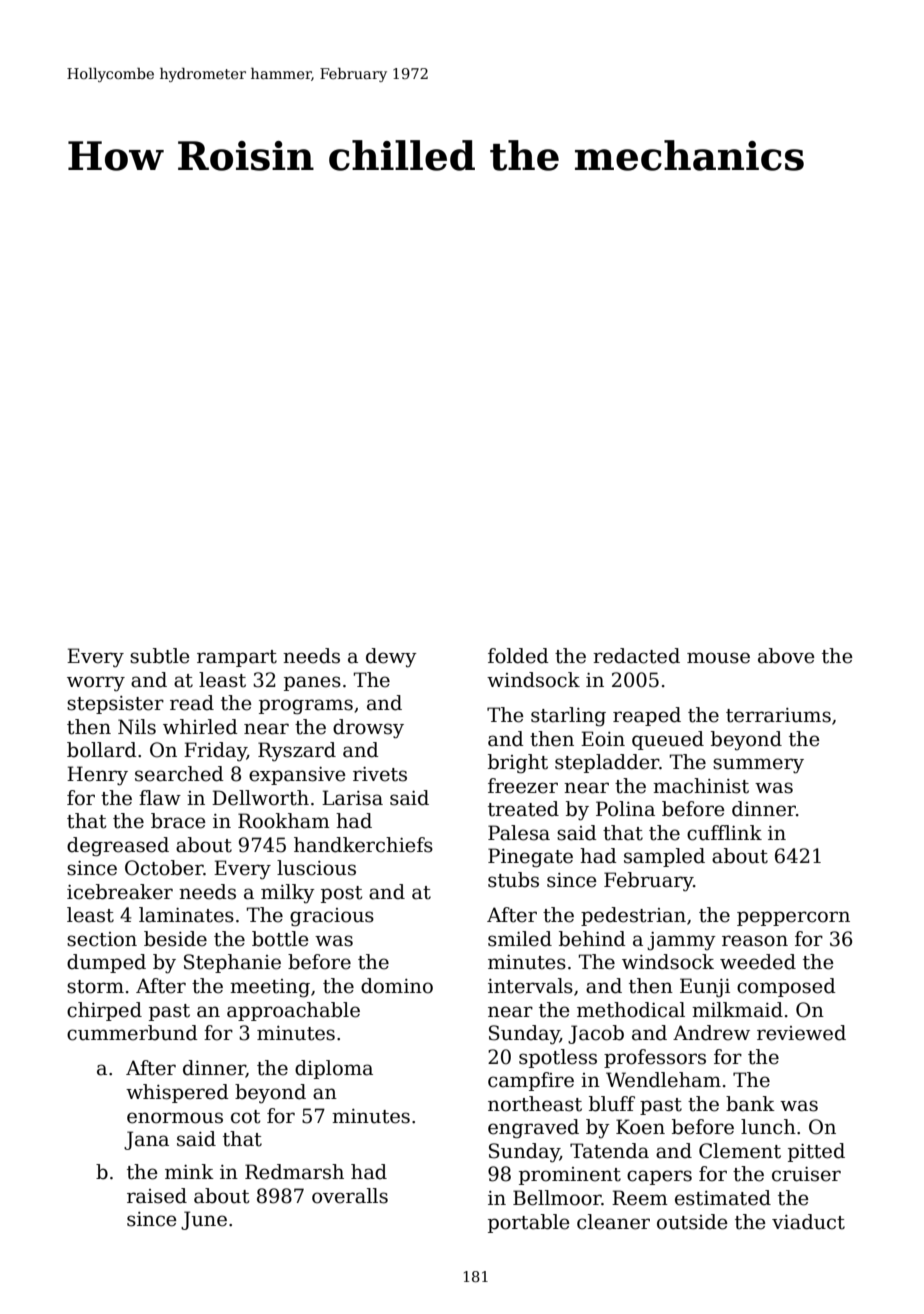 This page has width=924, height=1314. Describe the element at coordinates (332, 917) in the page. I see `gracious` at that location.
